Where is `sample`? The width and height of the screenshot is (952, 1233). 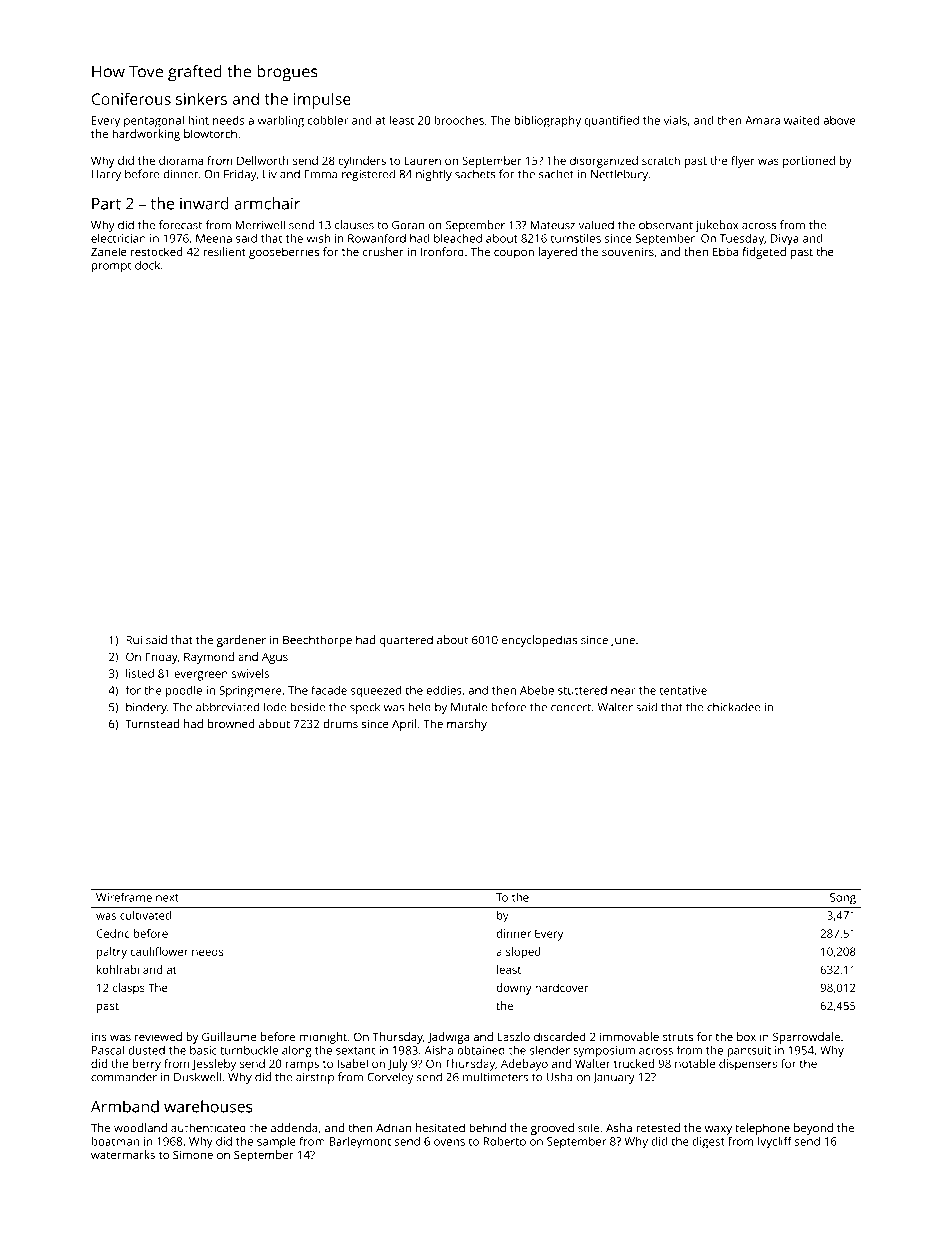 sample is located at coordinates (276, 1142).
